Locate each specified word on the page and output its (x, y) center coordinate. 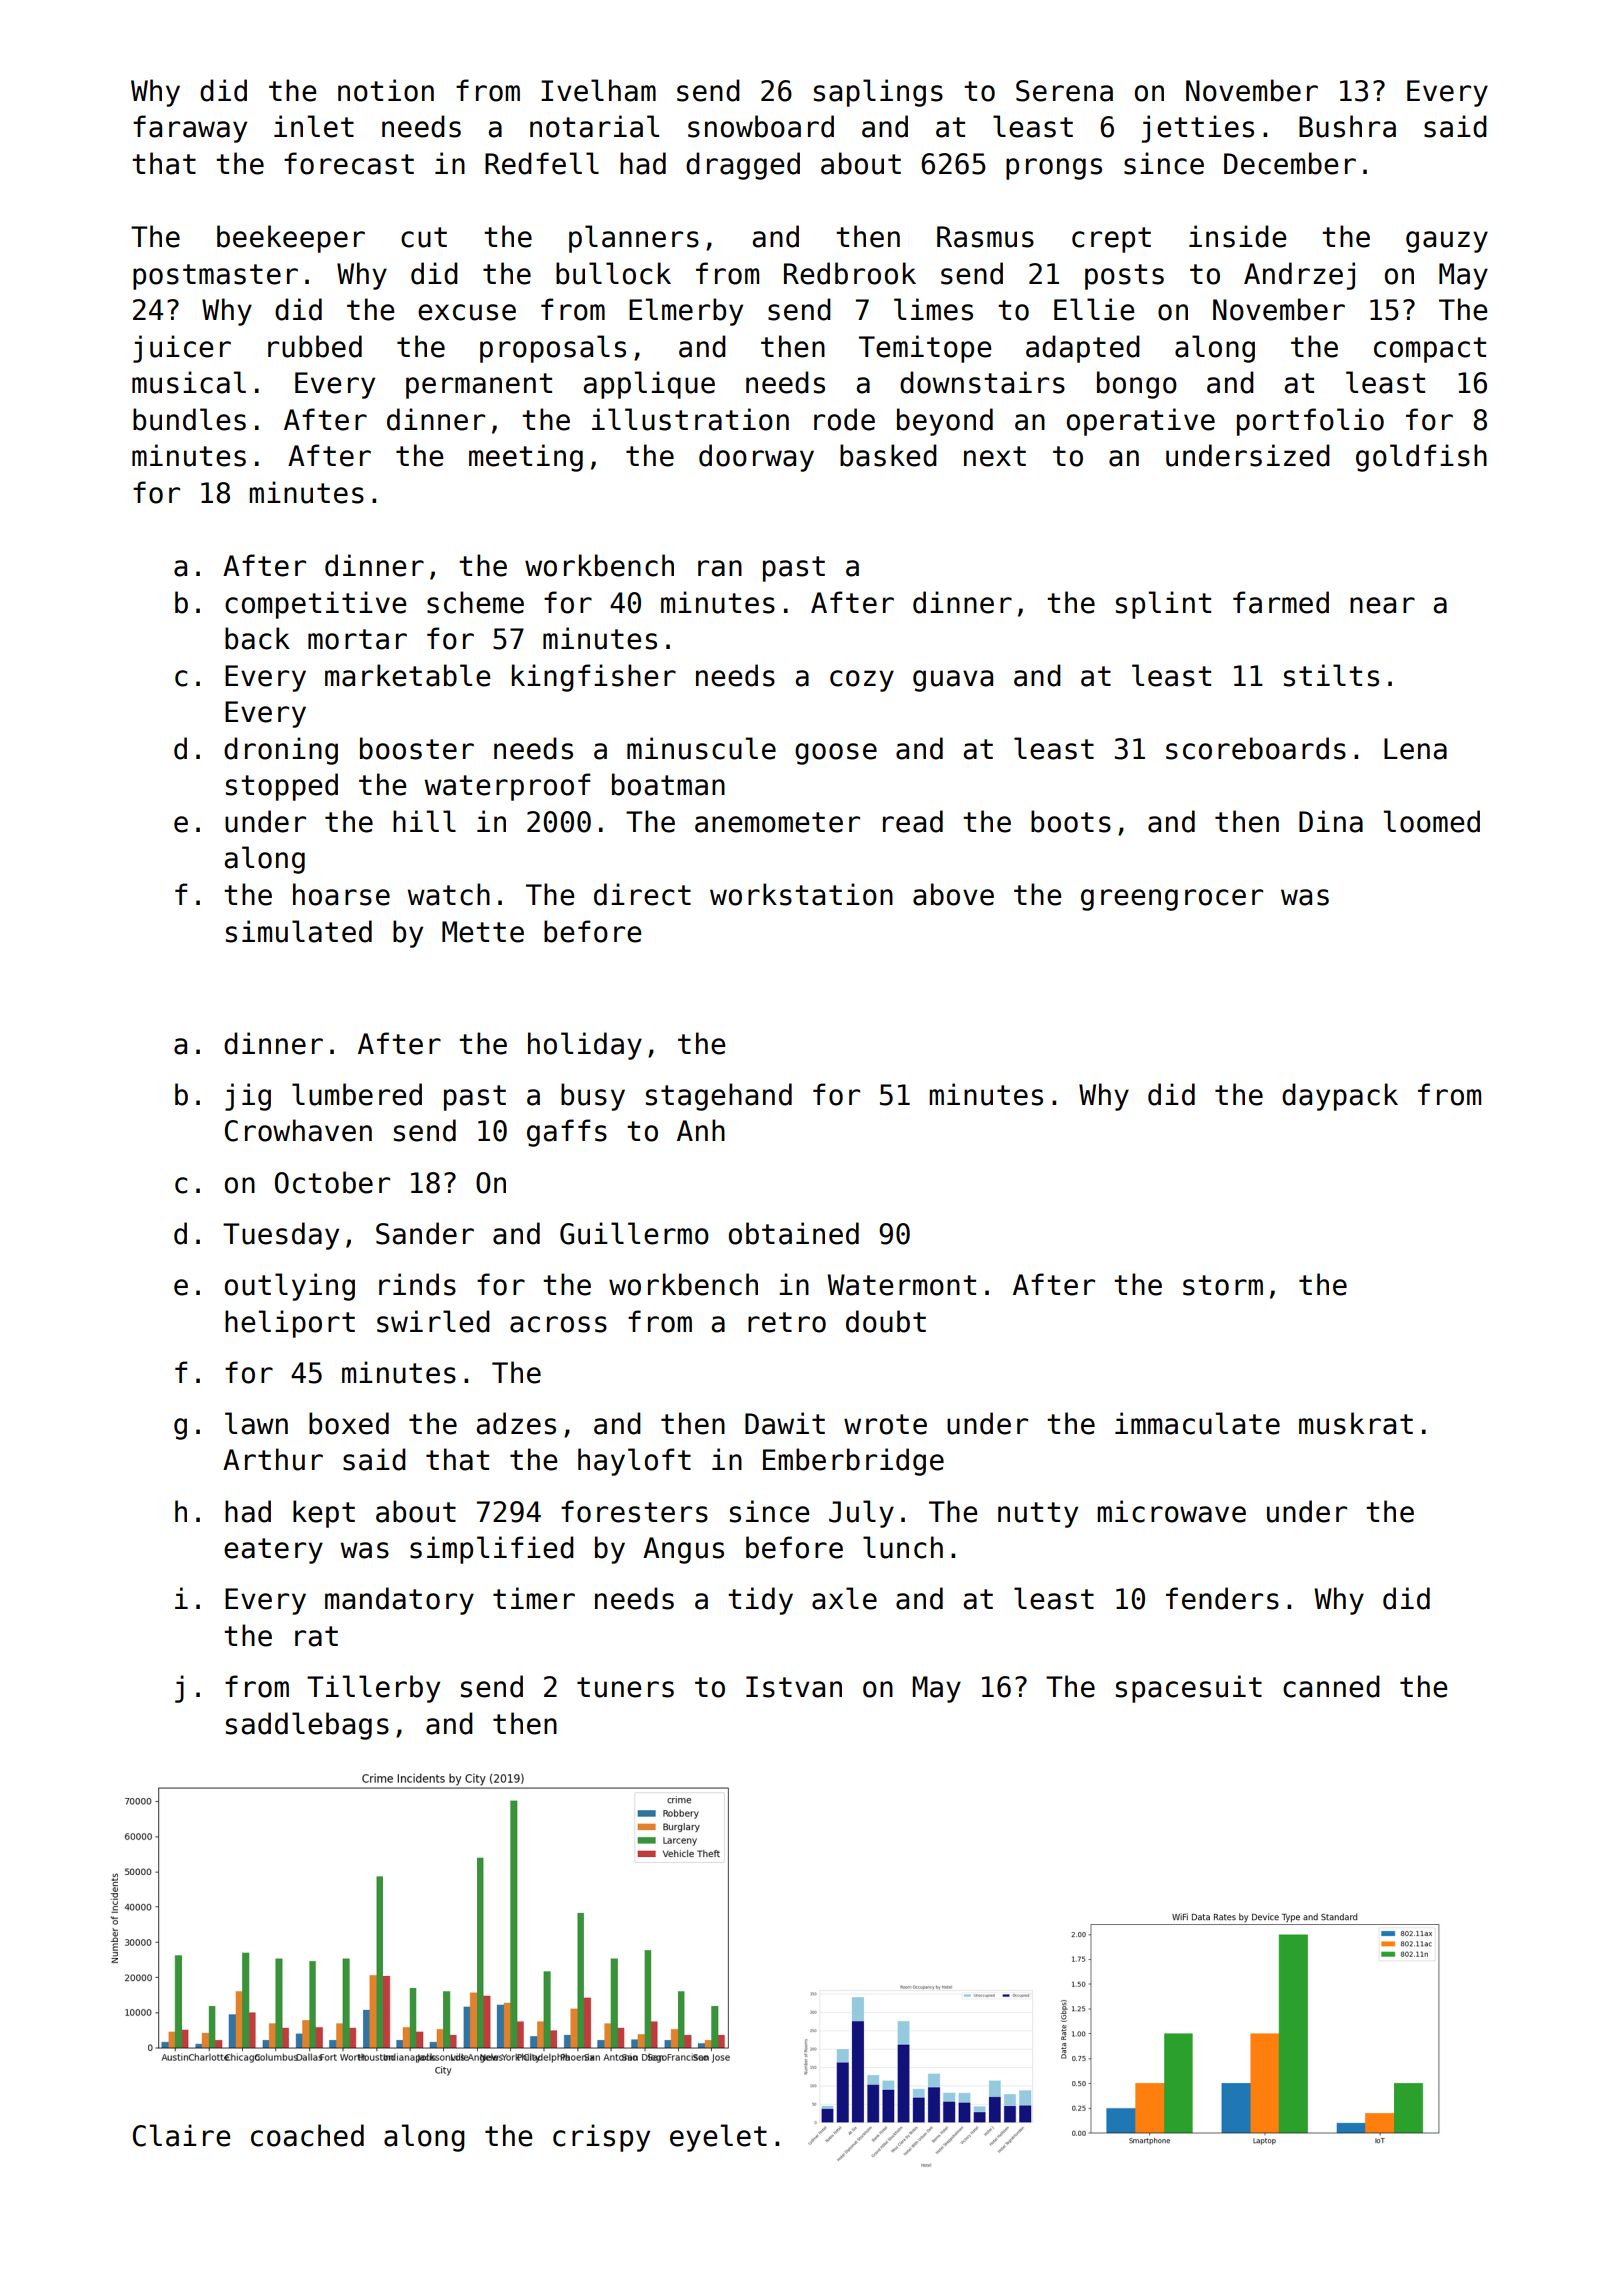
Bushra (1347, 126)
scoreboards (1256, 748)
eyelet (718, 2138)
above (953, 894)
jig (248, 1097)
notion (386, 90)
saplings (878, 93)
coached (307, 2135)
